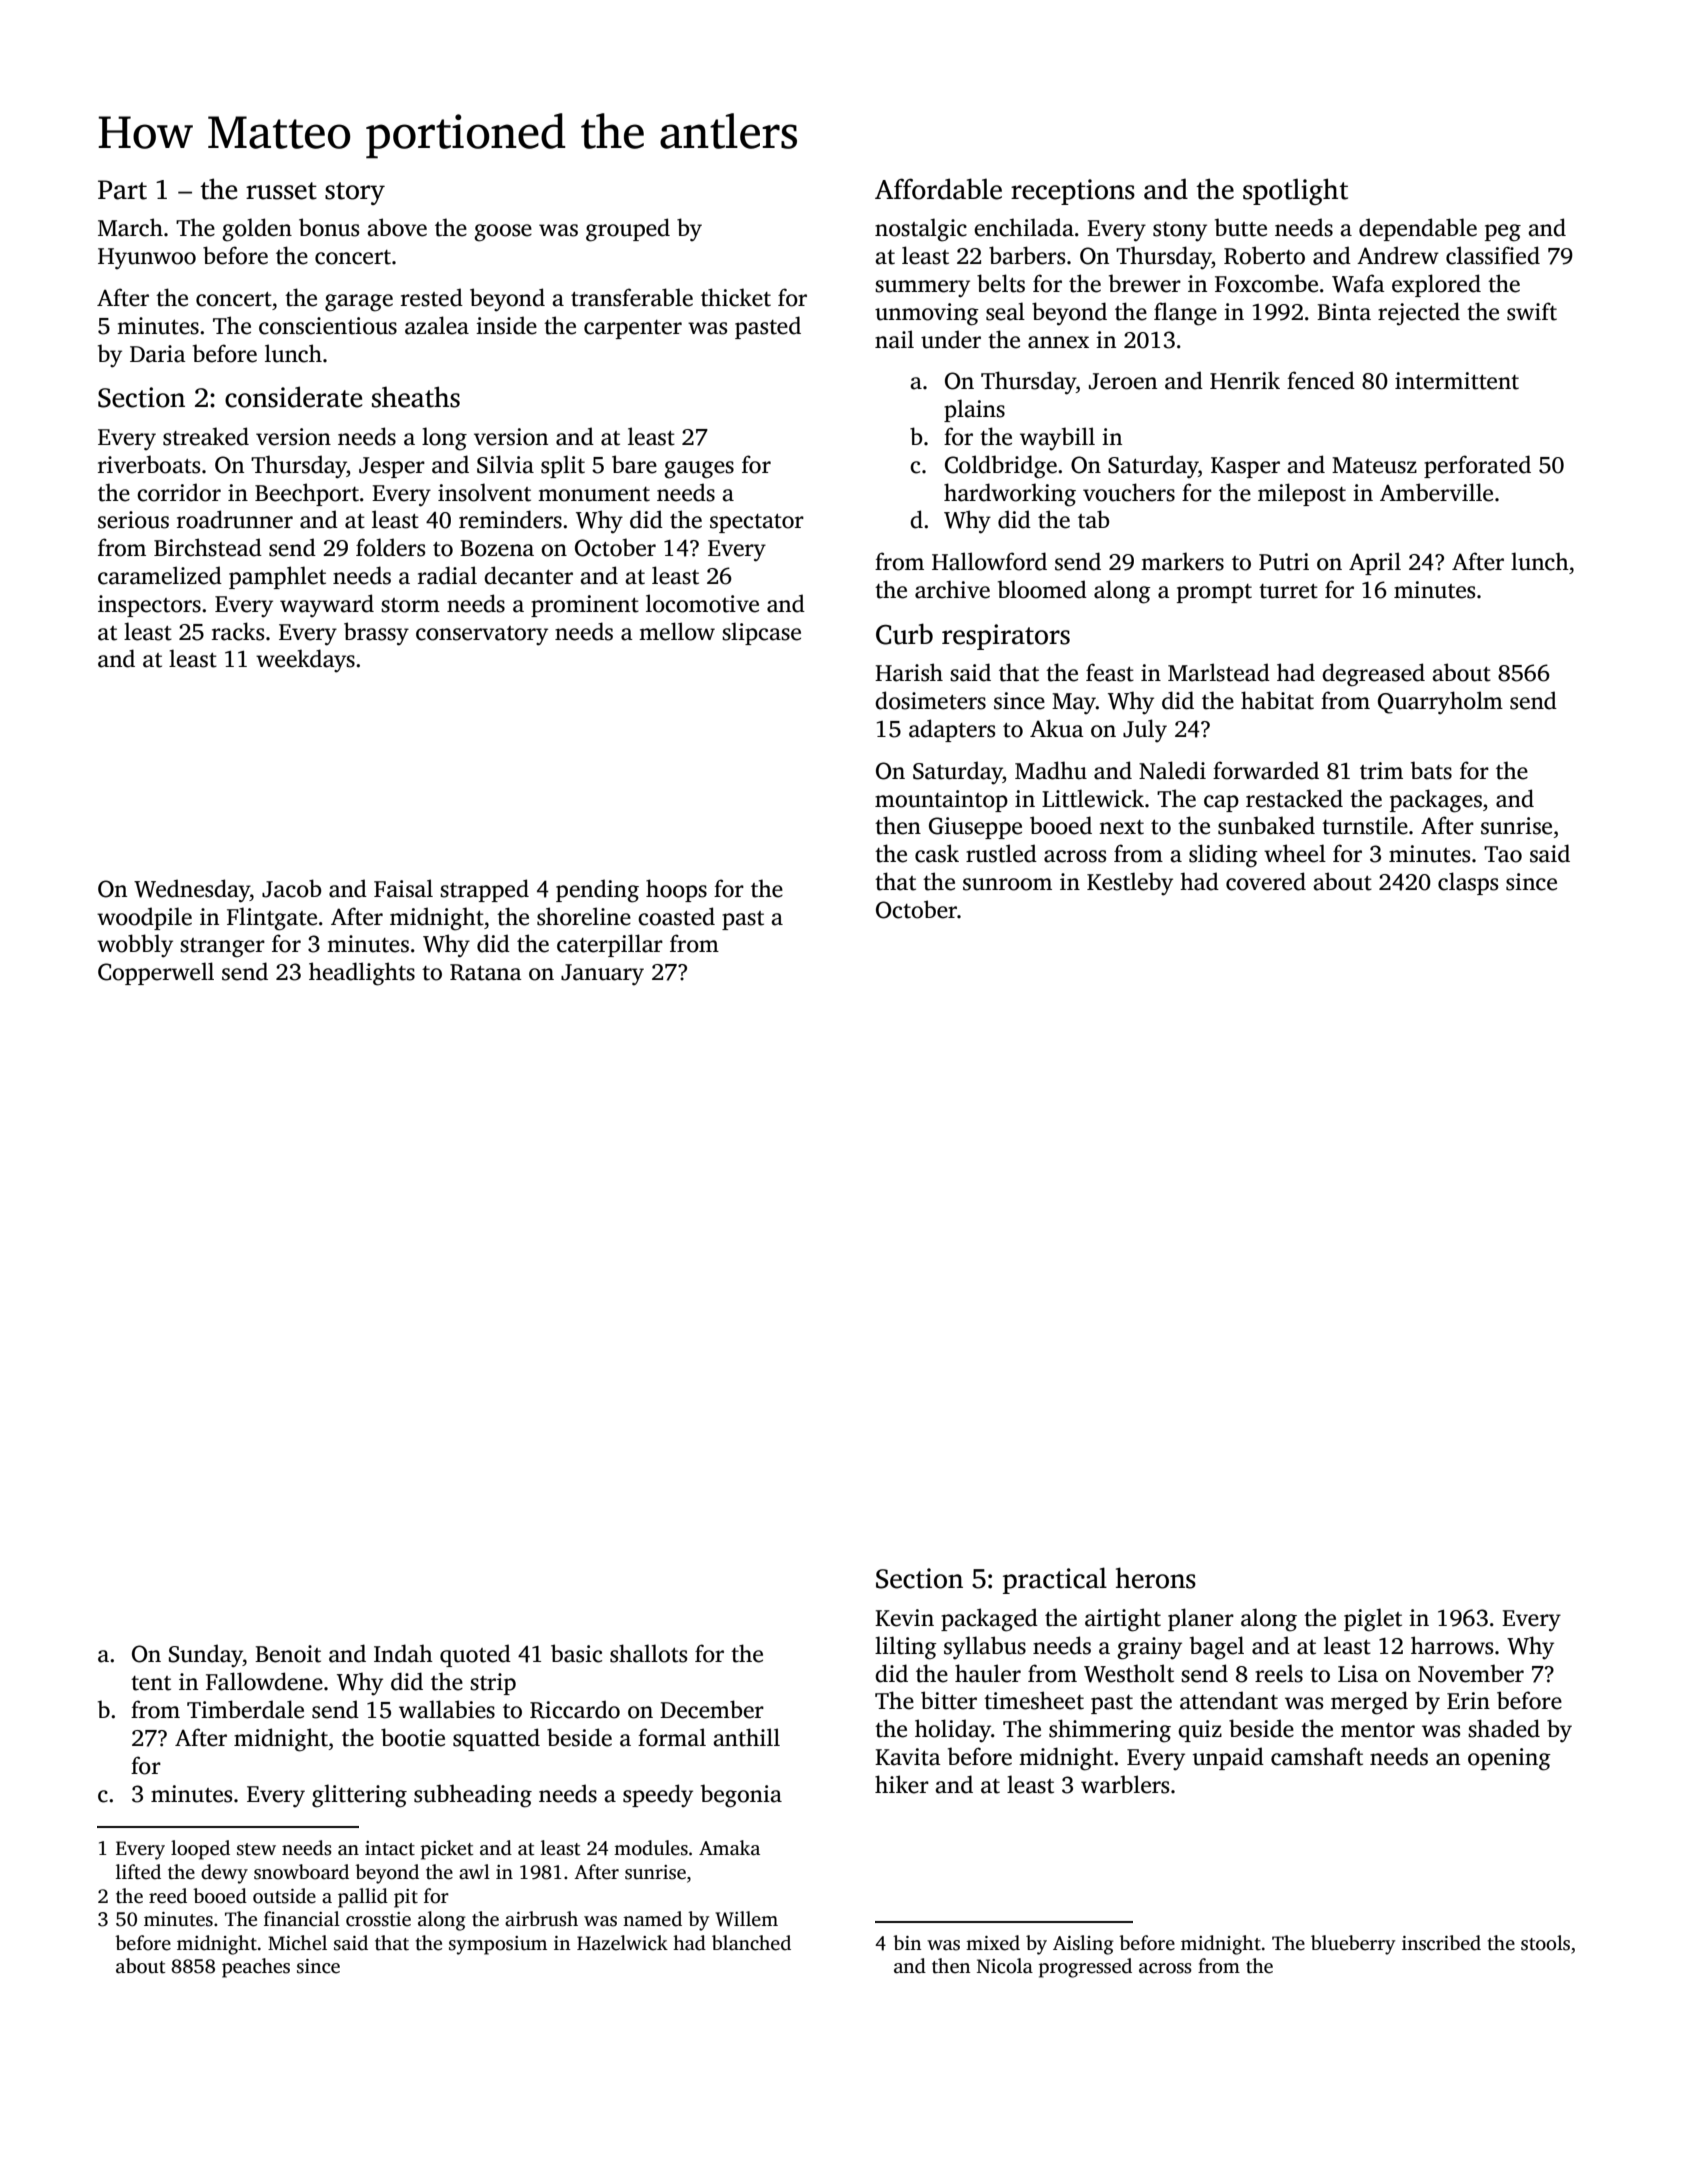 Image resolution: width=1683 pixels, height=2178 pixels. Describe the element at coordinates (1085, 1968) in the screenshot. I see `progressed` at that location.
